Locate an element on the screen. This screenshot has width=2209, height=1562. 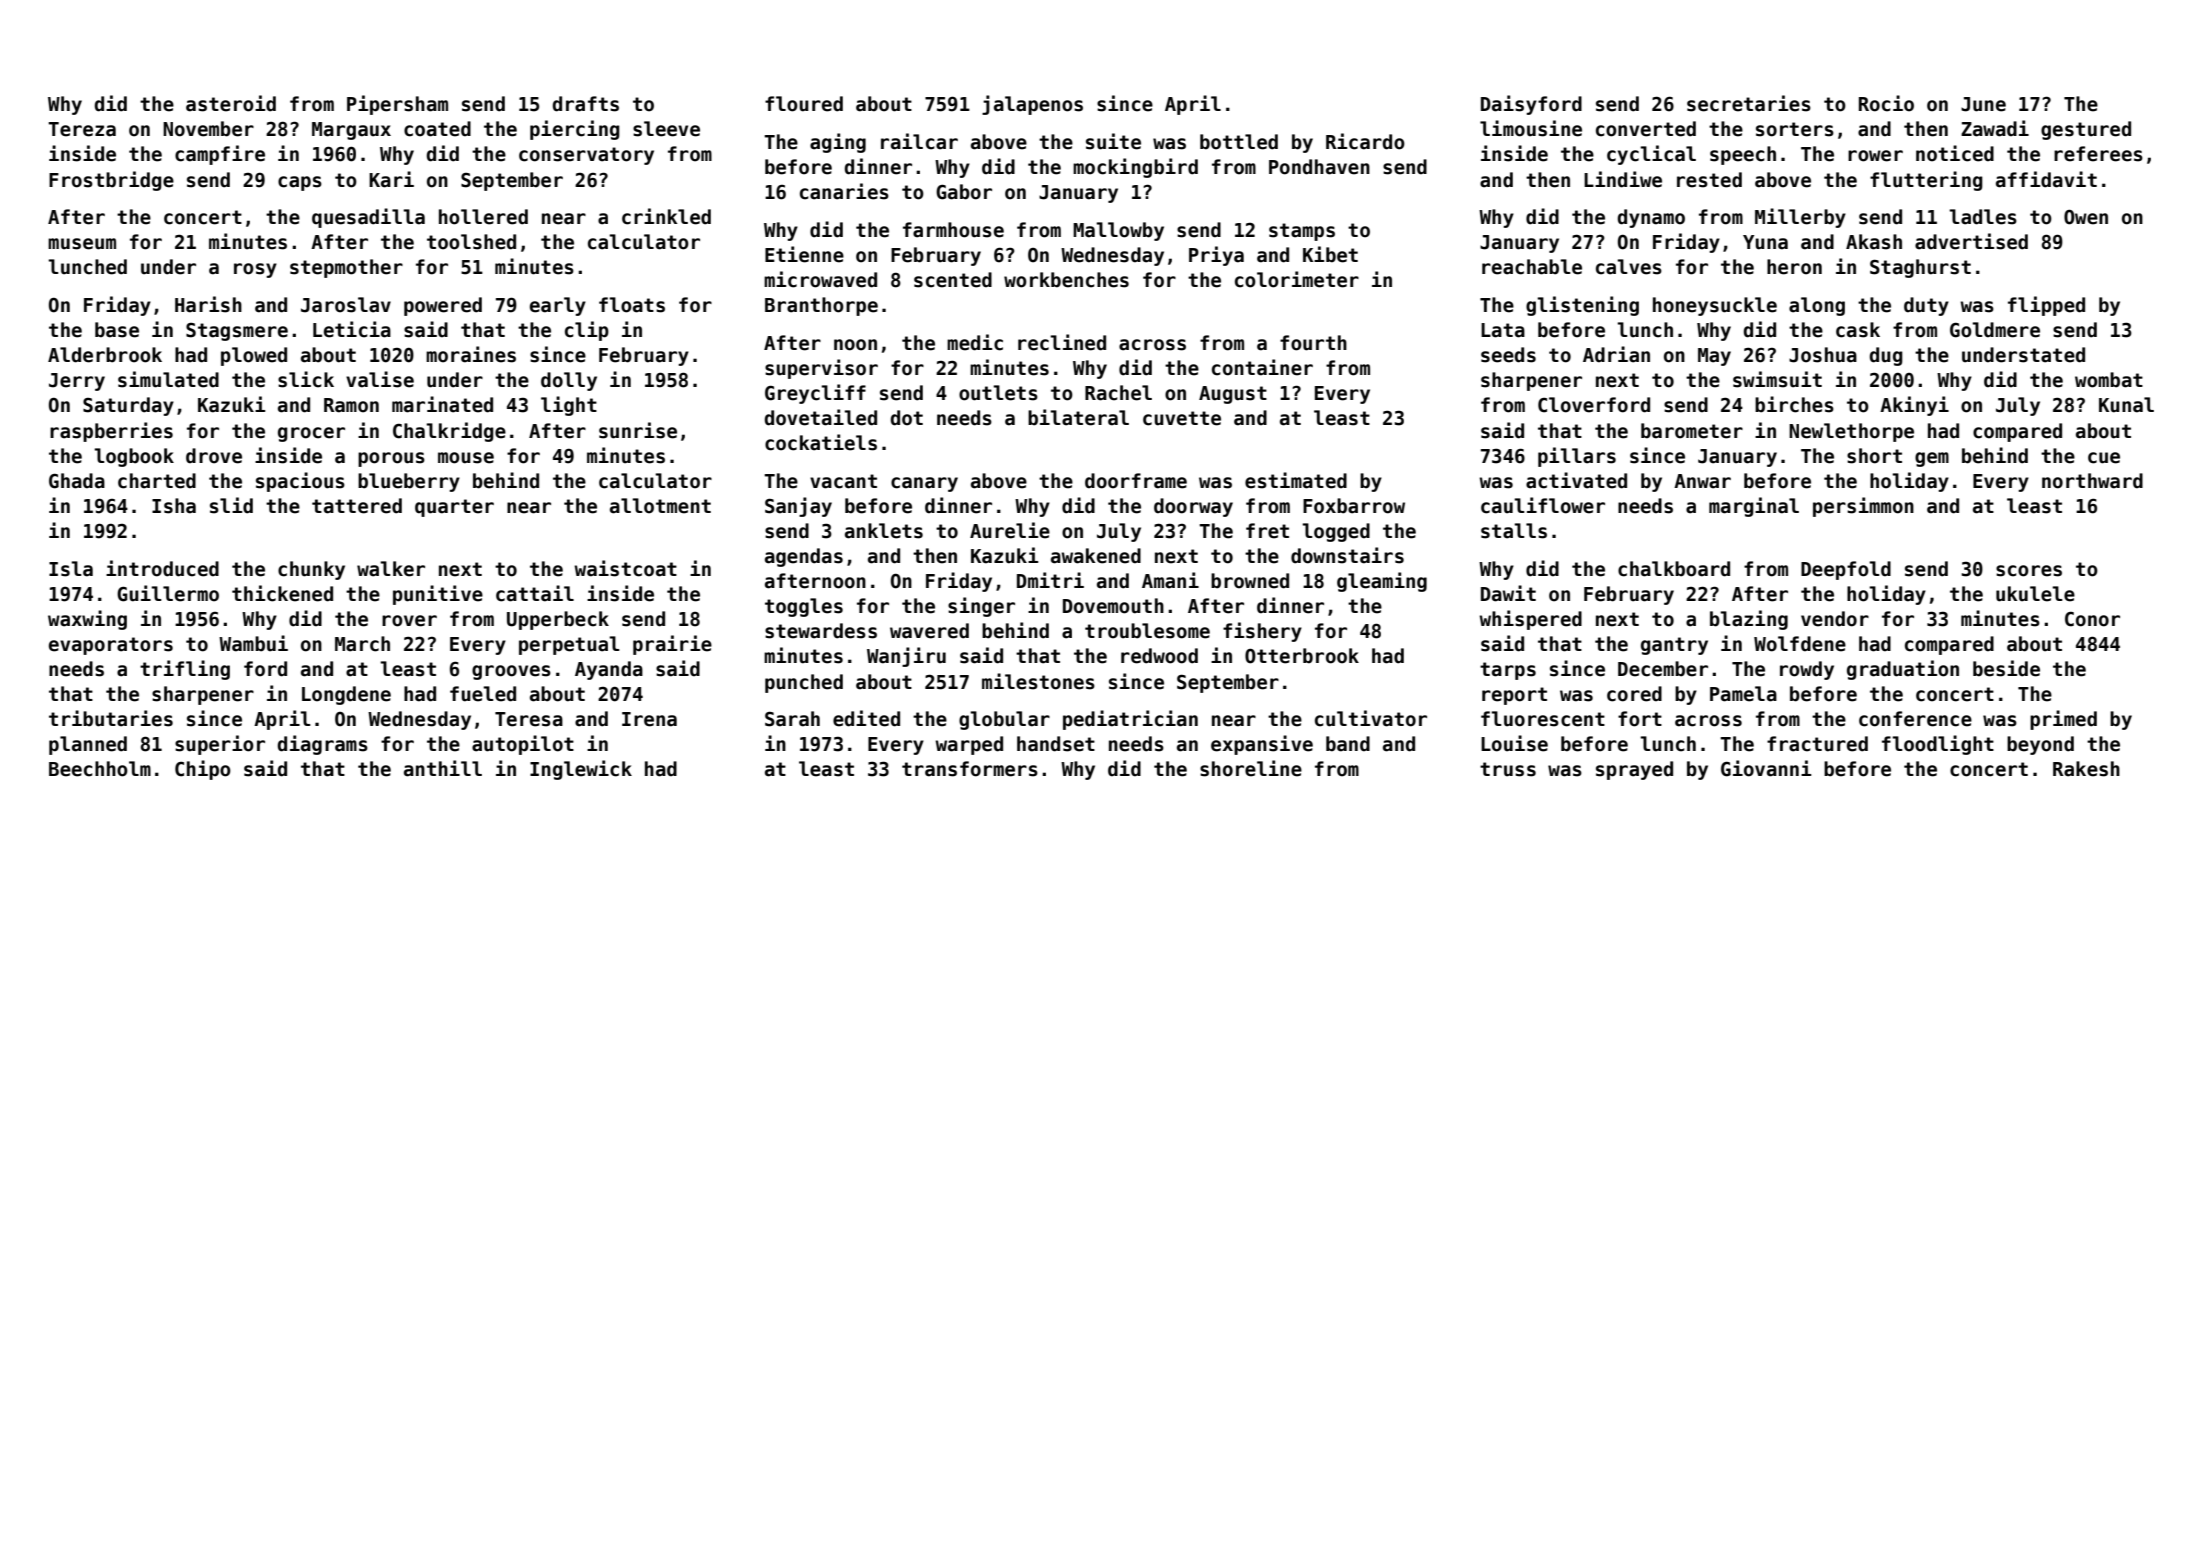
flipped is located at coordinates (2046, 306).
